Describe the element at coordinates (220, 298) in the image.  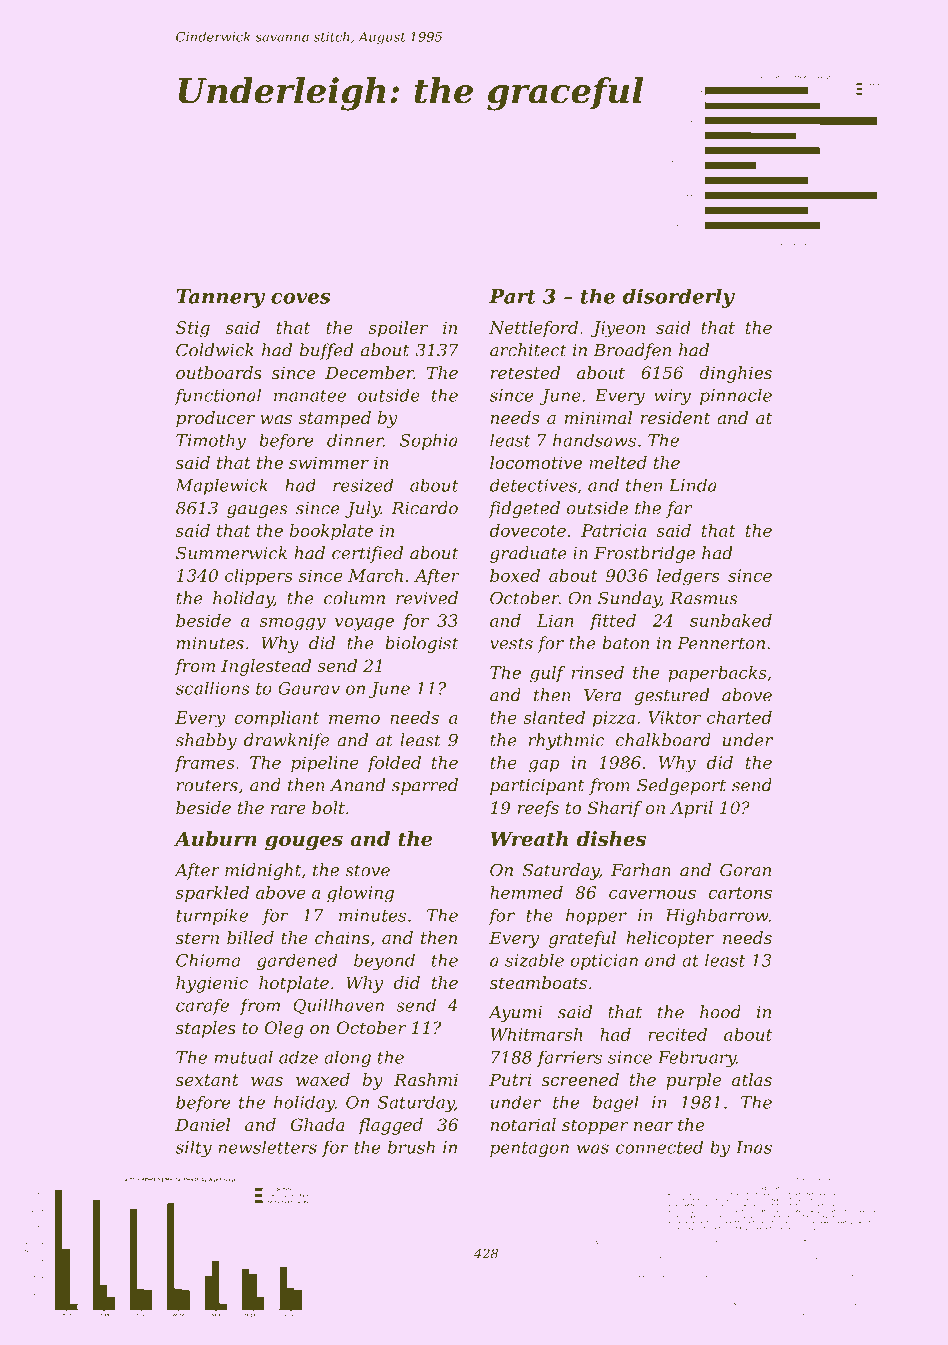
I see `Tannery` at that location.
